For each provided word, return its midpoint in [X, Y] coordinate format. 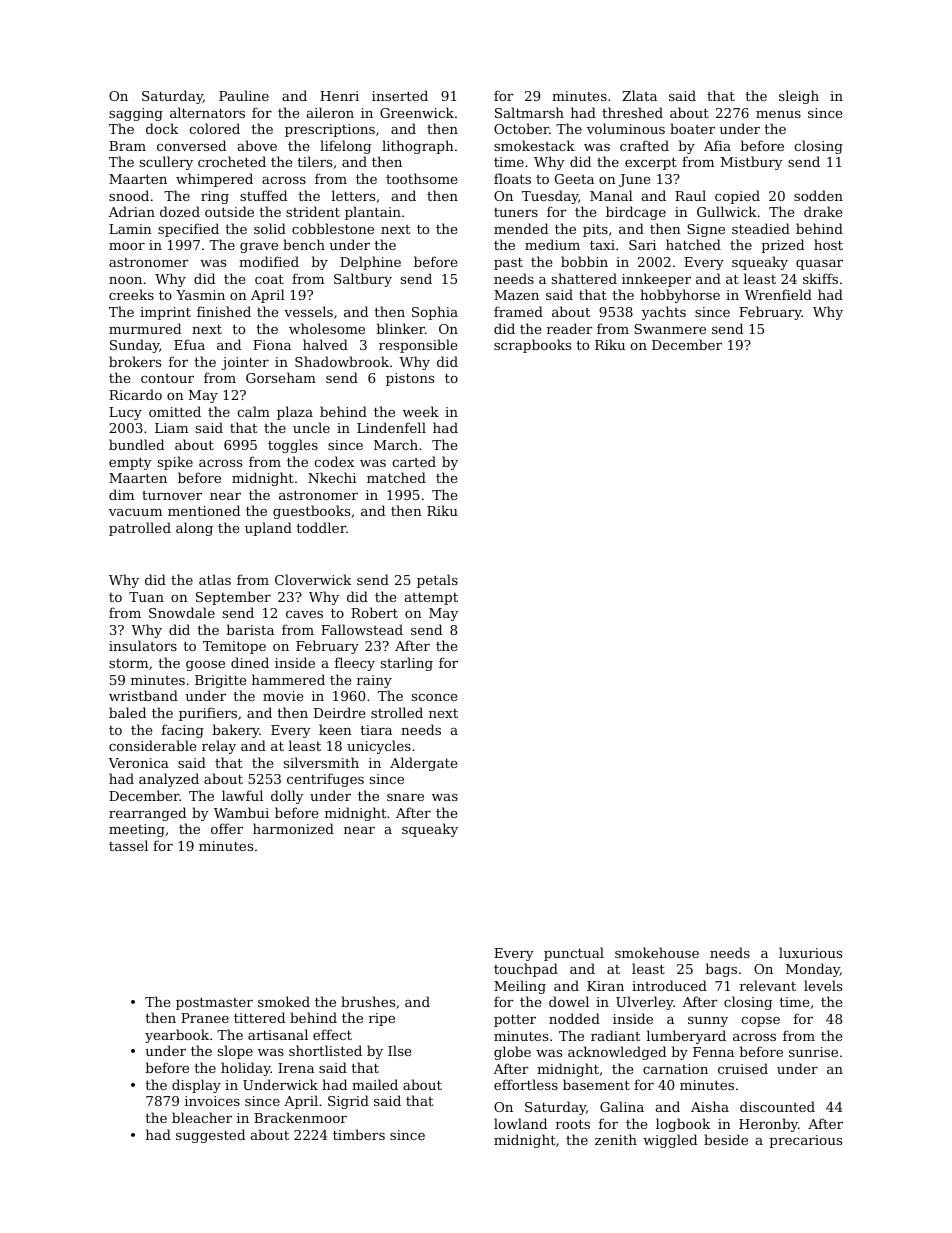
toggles [293, 446]
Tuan [146, 597]
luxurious [810, 952]
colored [214, 128]
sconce [434, 697]
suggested [210, 1136]
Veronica [138, 763]
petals [437, 581]
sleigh [799, 97]
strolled [397, 712]
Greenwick [417, 112]
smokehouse [657, 952]
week [421, 411]
